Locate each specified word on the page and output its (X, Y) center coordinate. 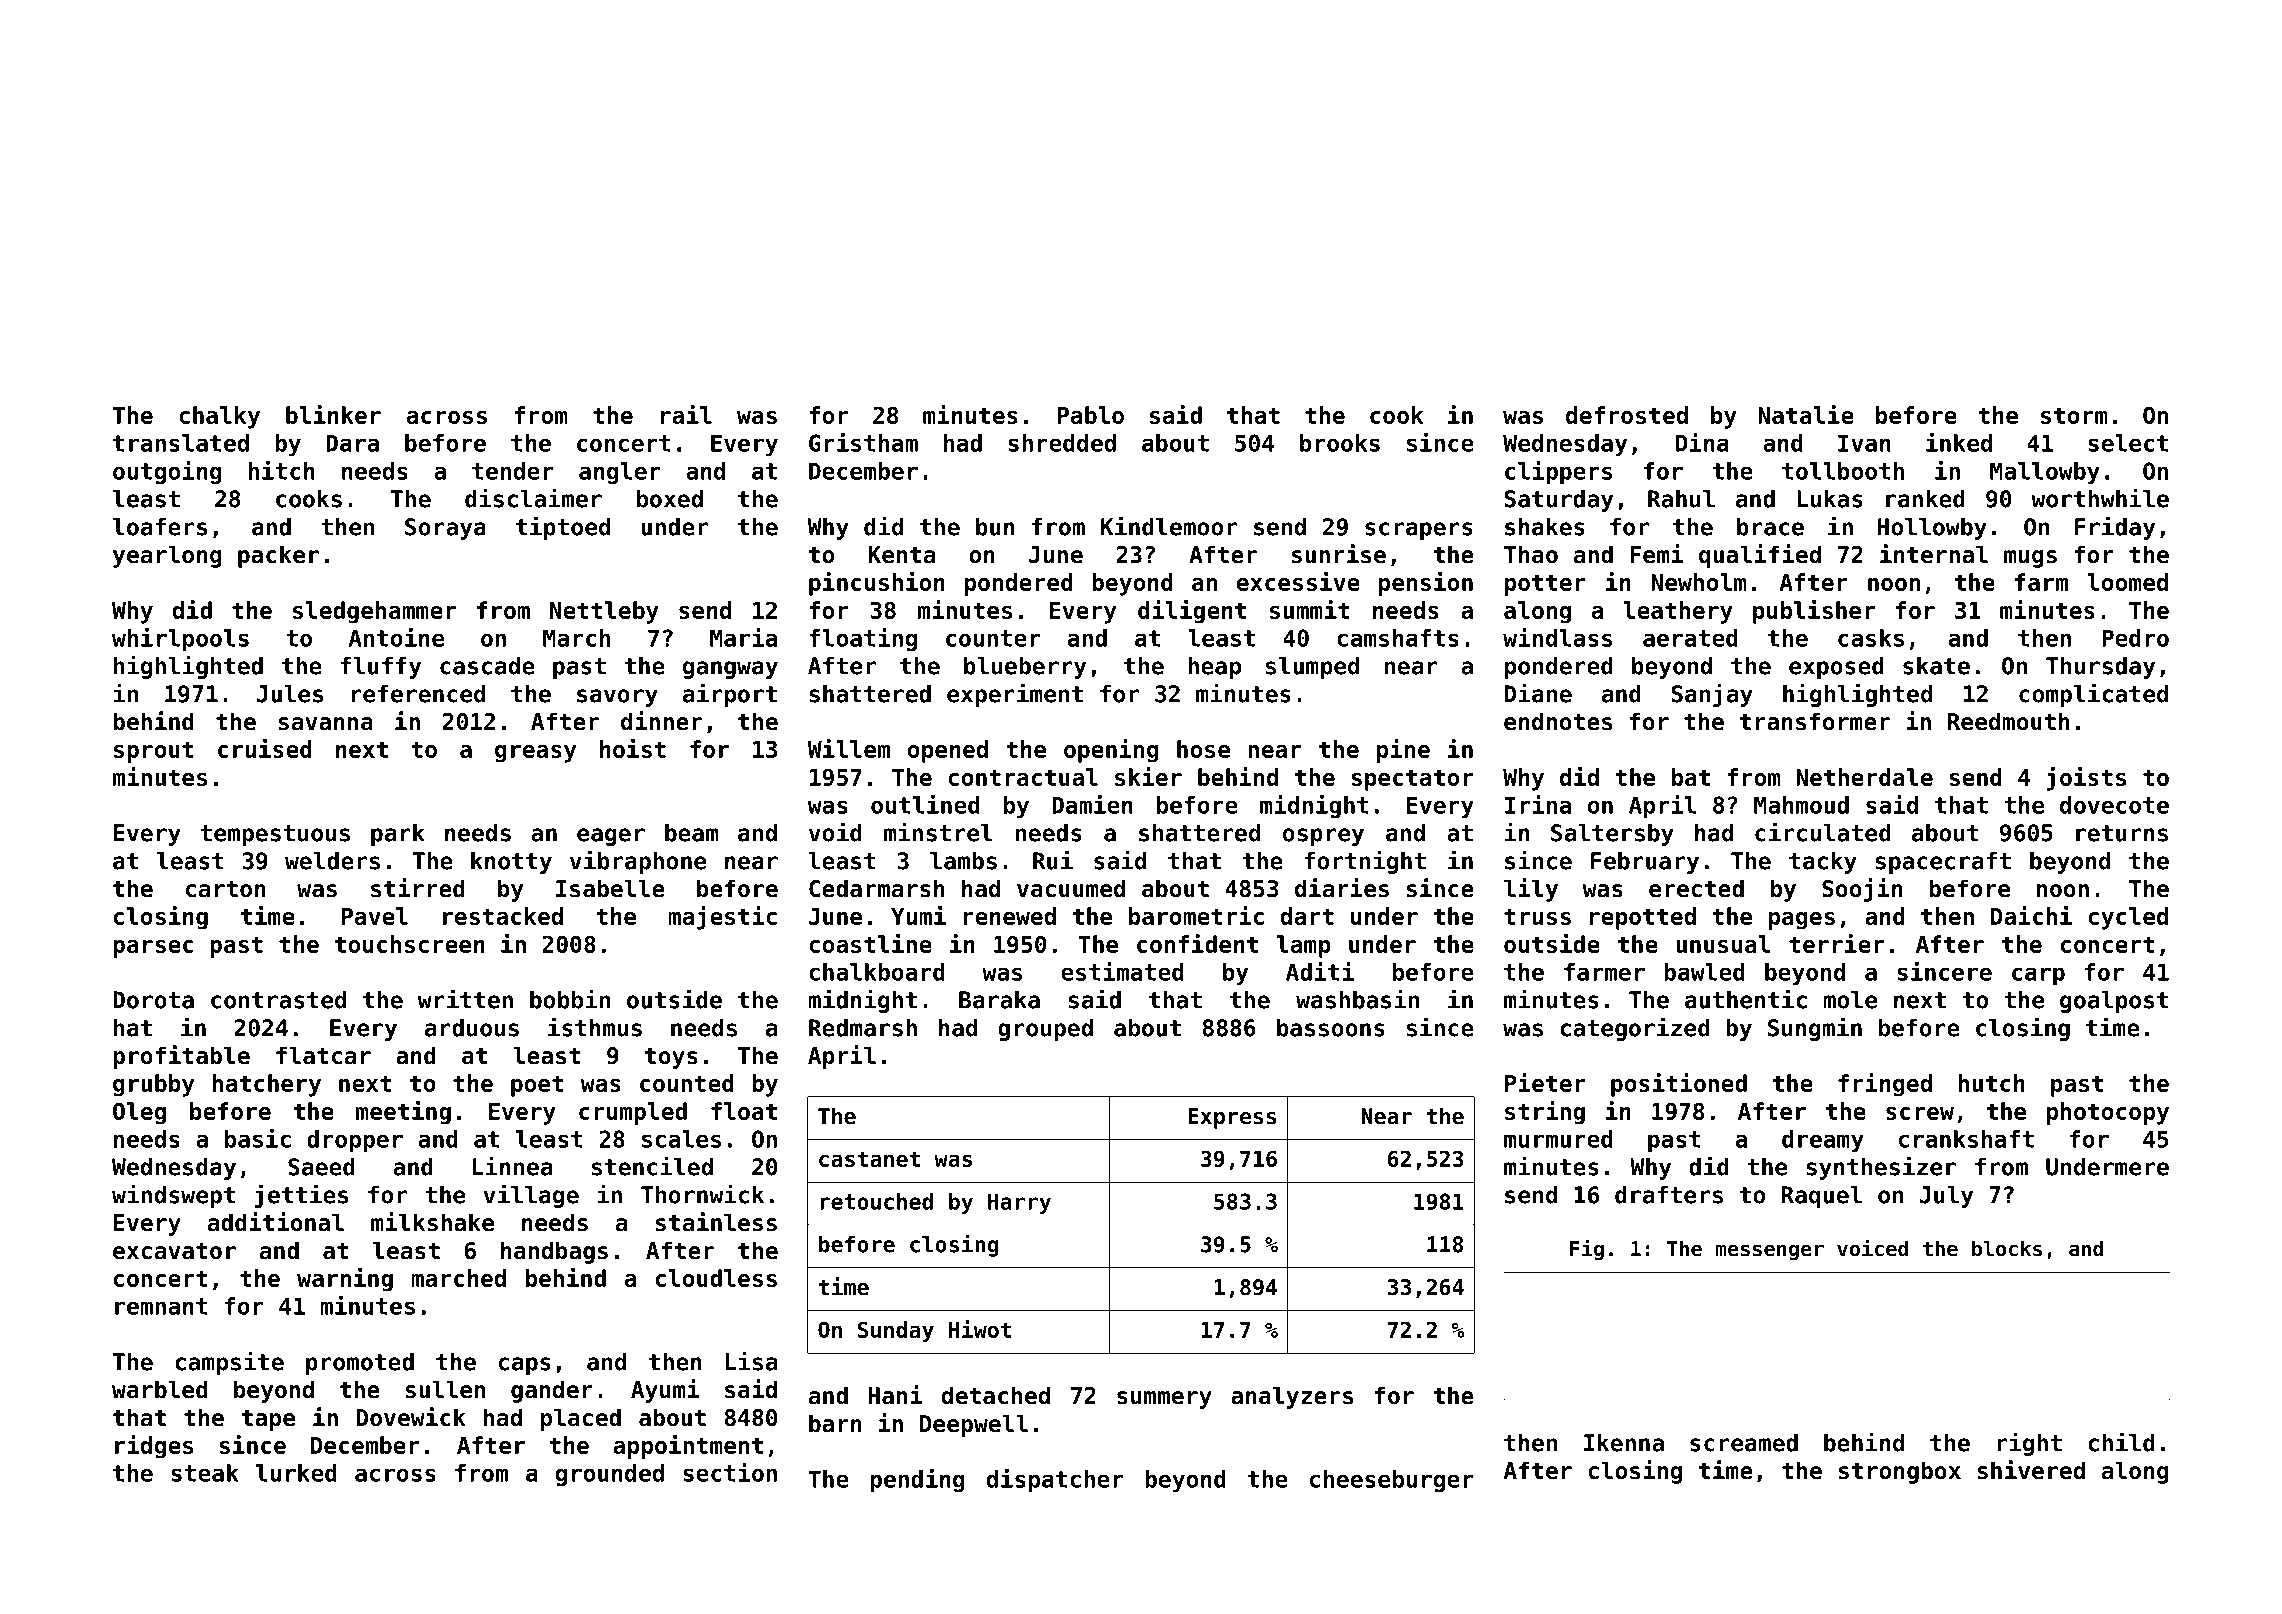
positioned (1679, 1085)
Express (1232, 1118)
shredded (1062, 443)
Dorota (153, 1000)
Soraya (445, 529)
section (730, 1472)
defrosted (1627, 415)
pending (917, 1481)
